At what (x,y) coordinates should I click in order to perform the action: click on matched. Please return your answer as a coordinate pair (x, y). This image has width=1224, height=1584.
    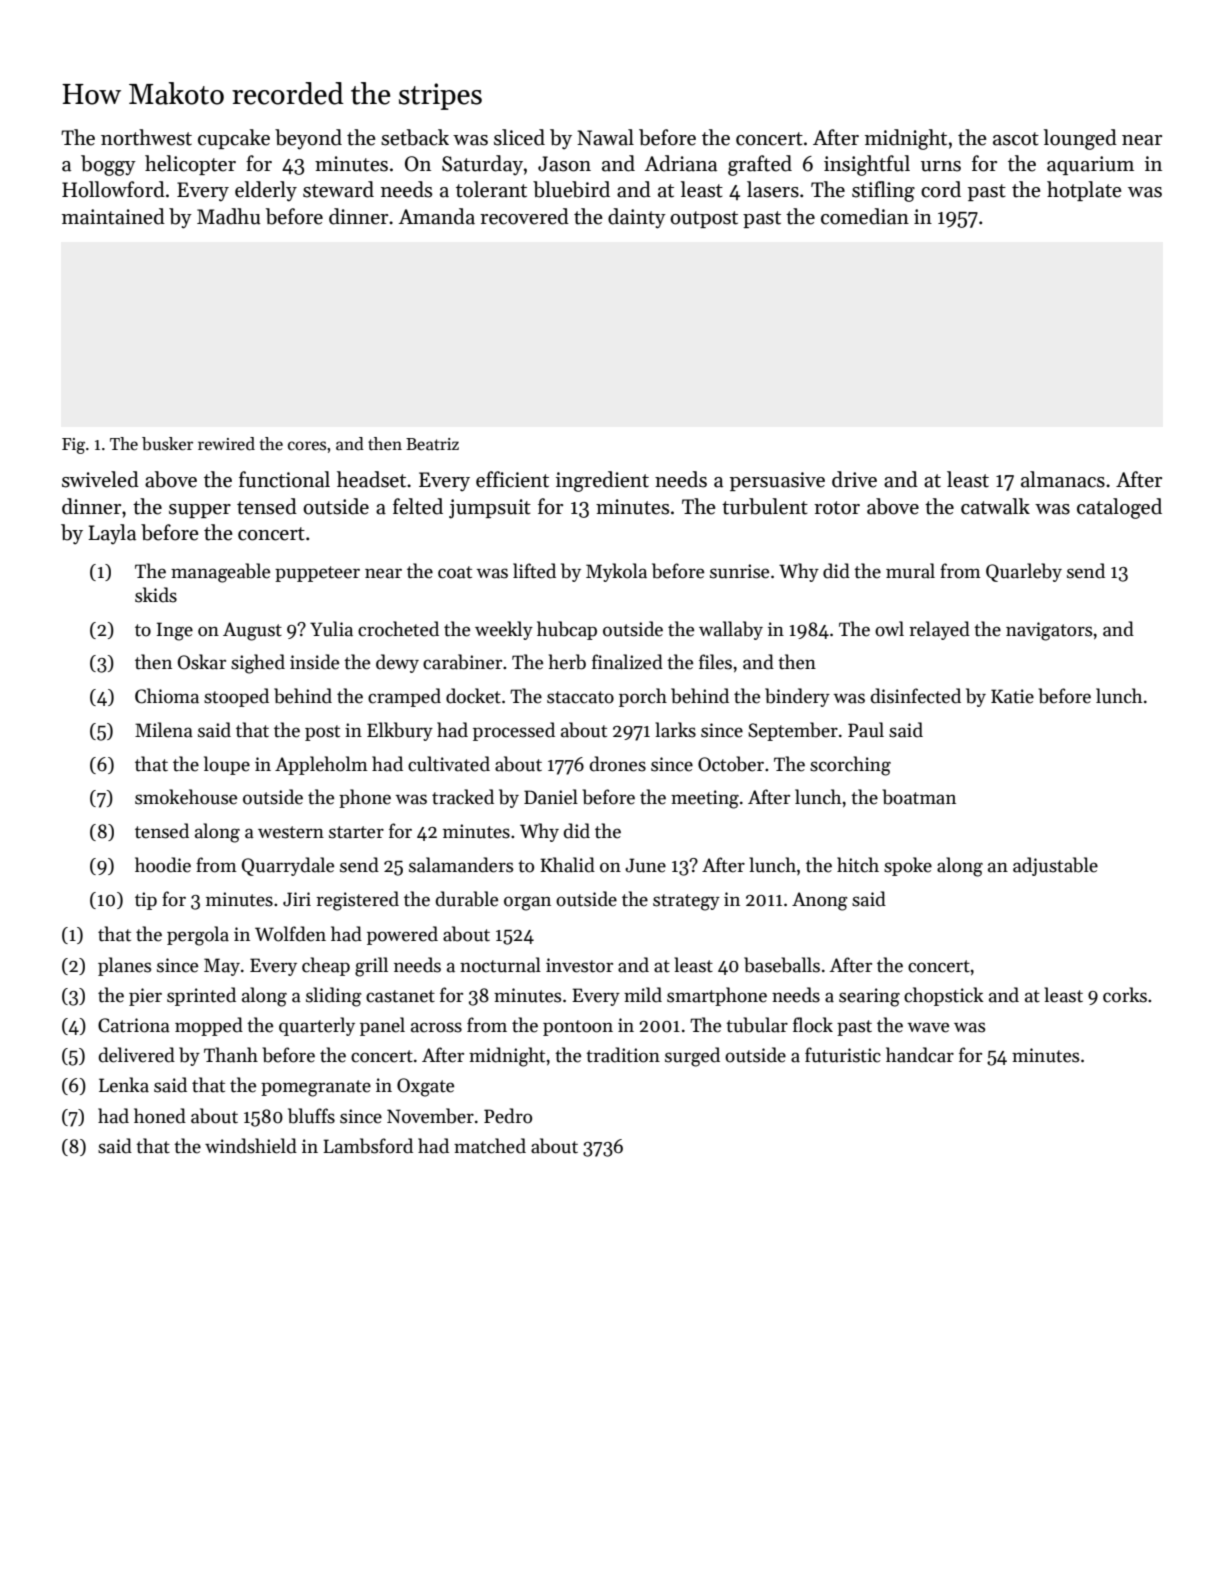
    Looking at the image, I should click on (490, 1146).
